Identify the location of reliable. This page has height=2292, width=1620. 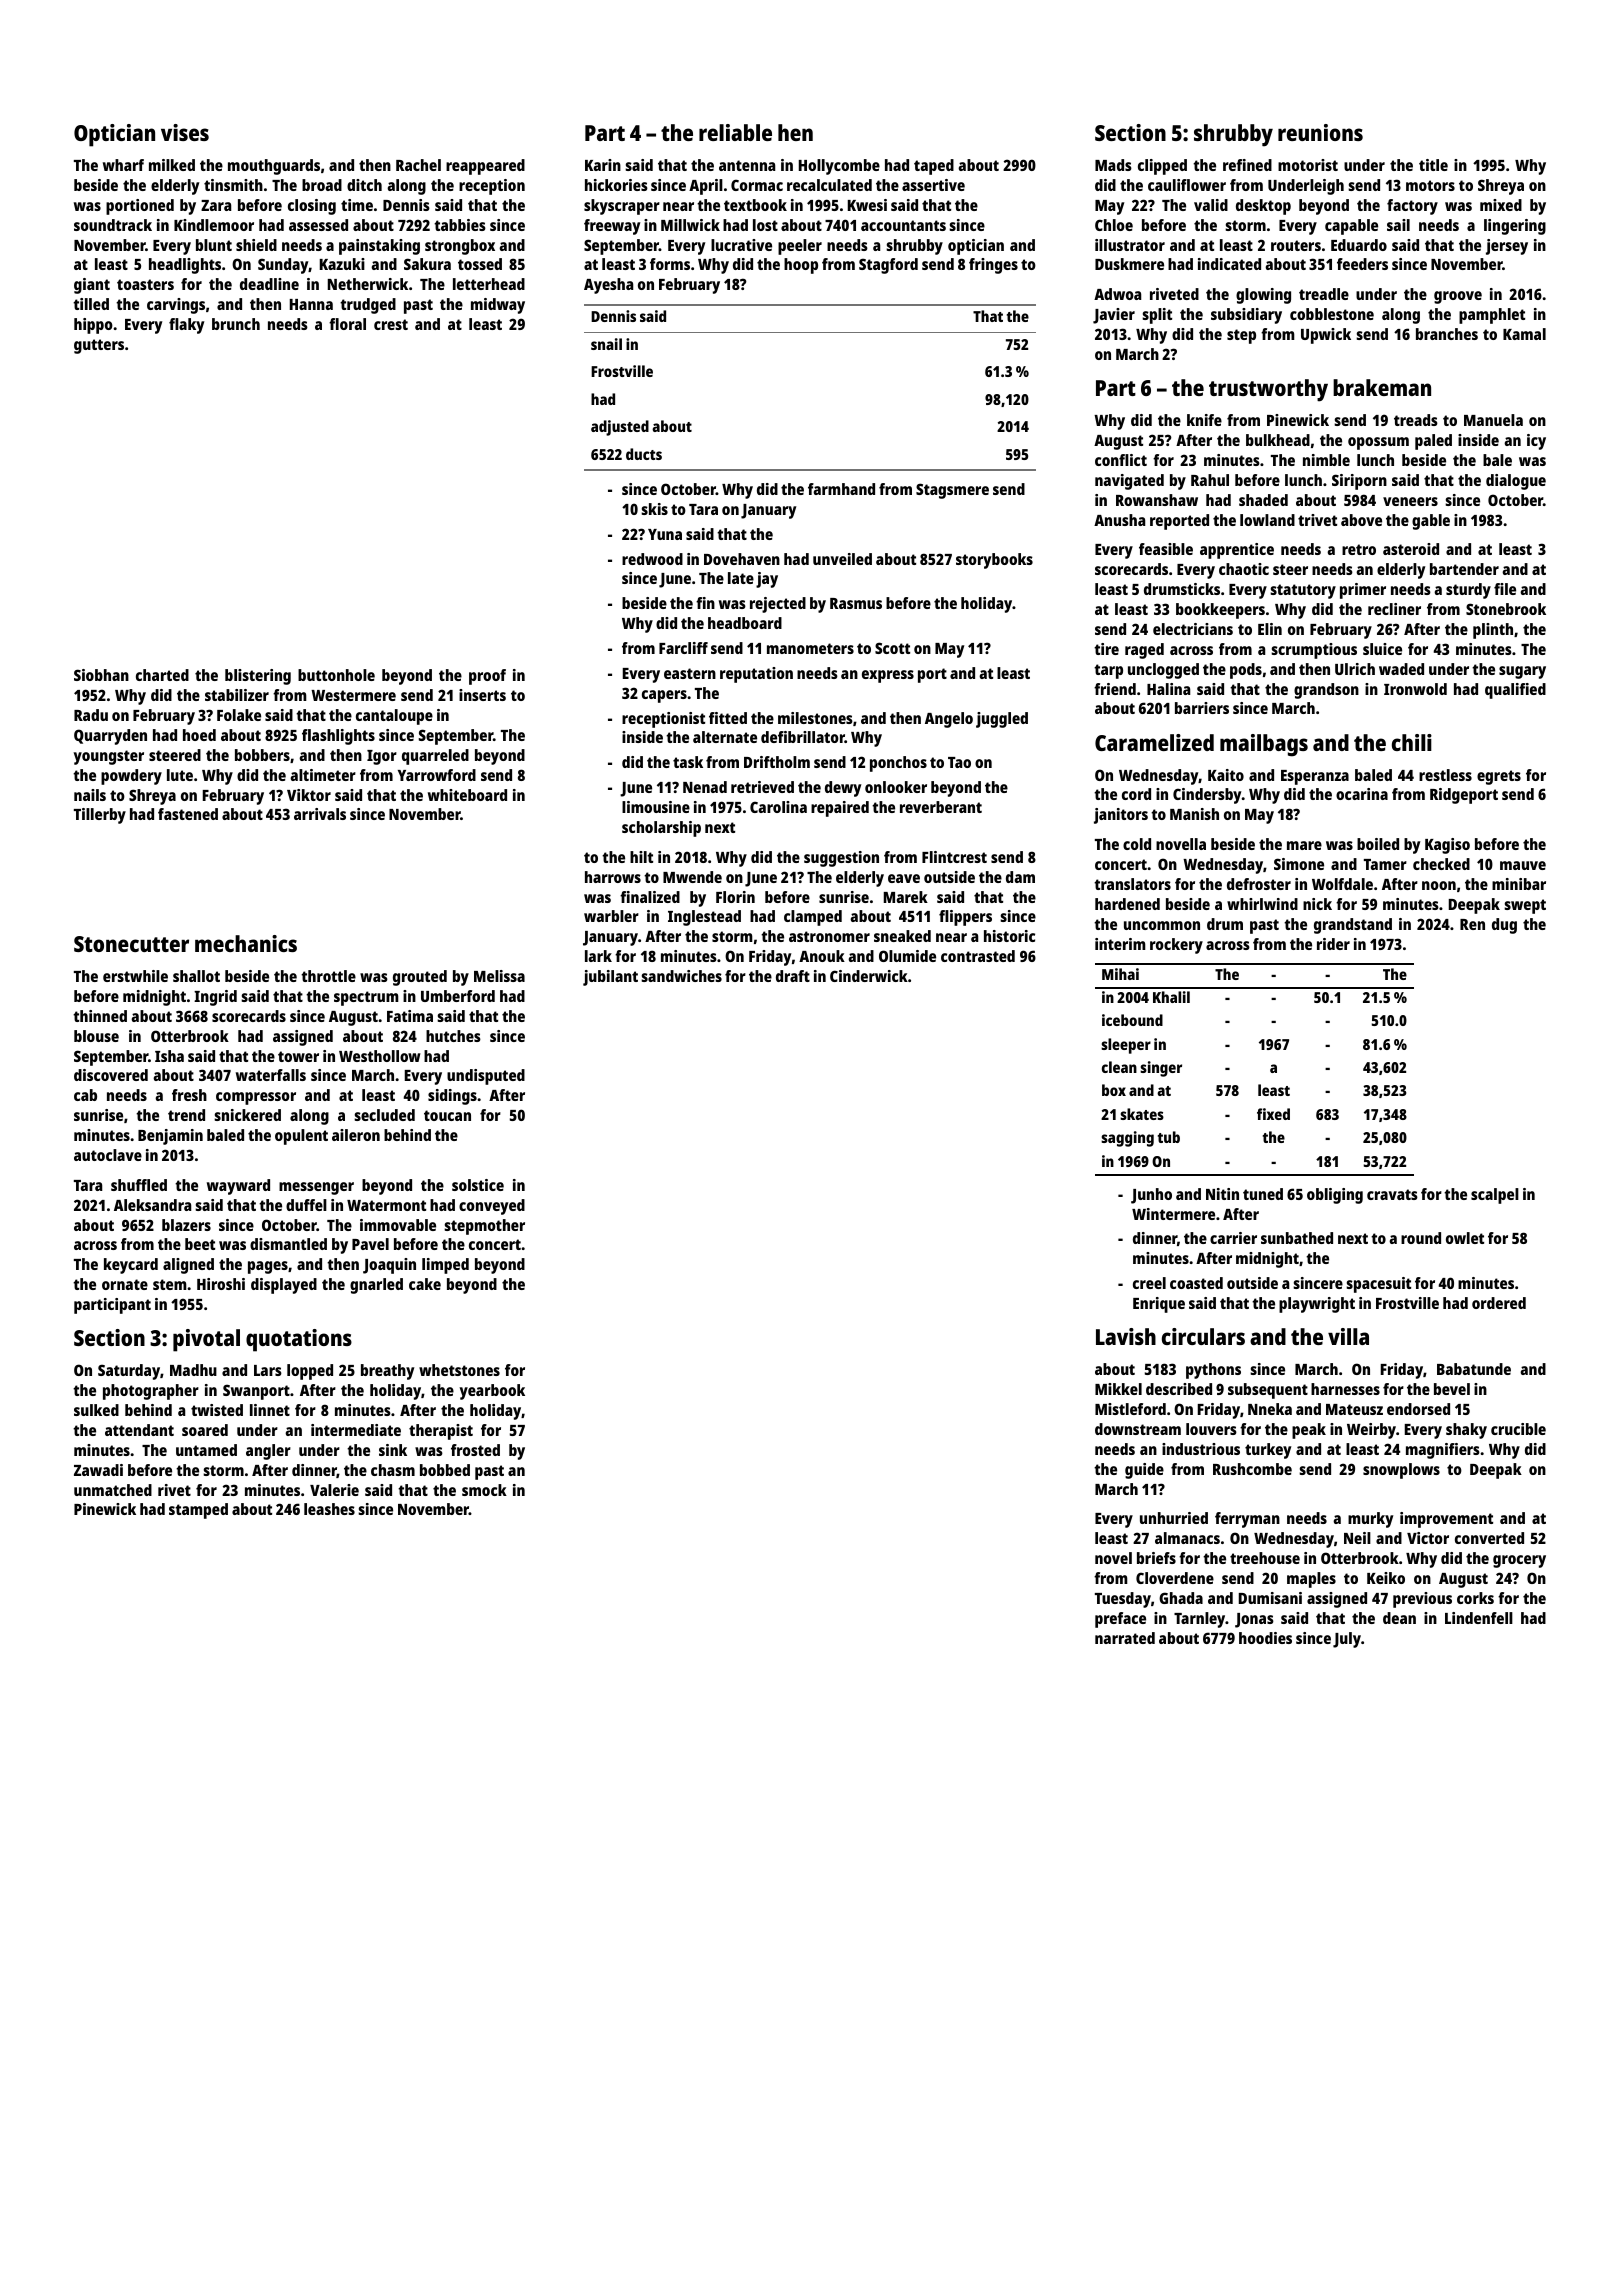
(735, 132).
